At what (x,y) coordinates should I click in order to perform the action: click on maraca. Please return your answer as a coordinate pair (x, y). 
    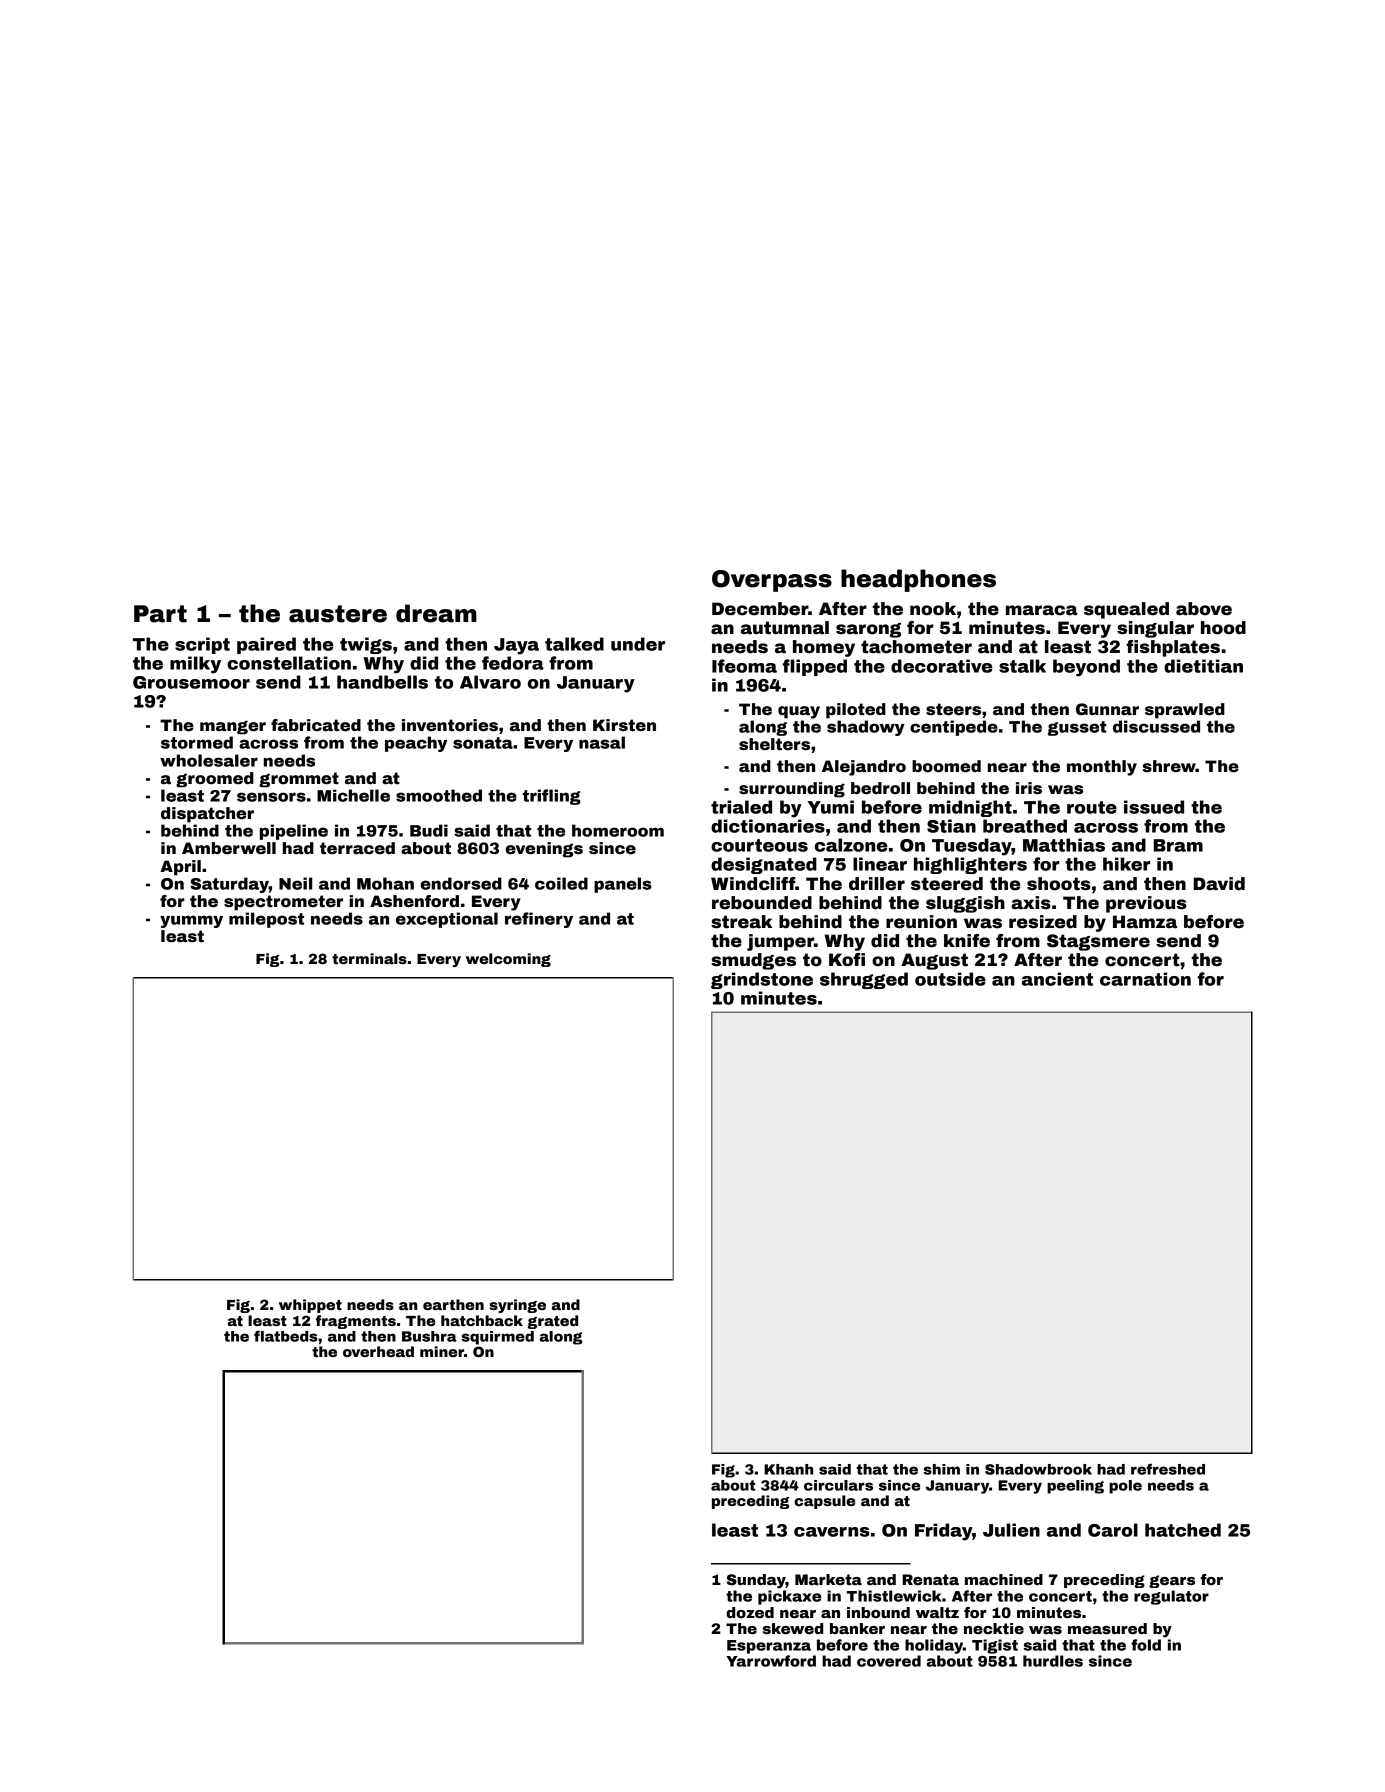
    Looking at the image, I should click on (1042, 610).
